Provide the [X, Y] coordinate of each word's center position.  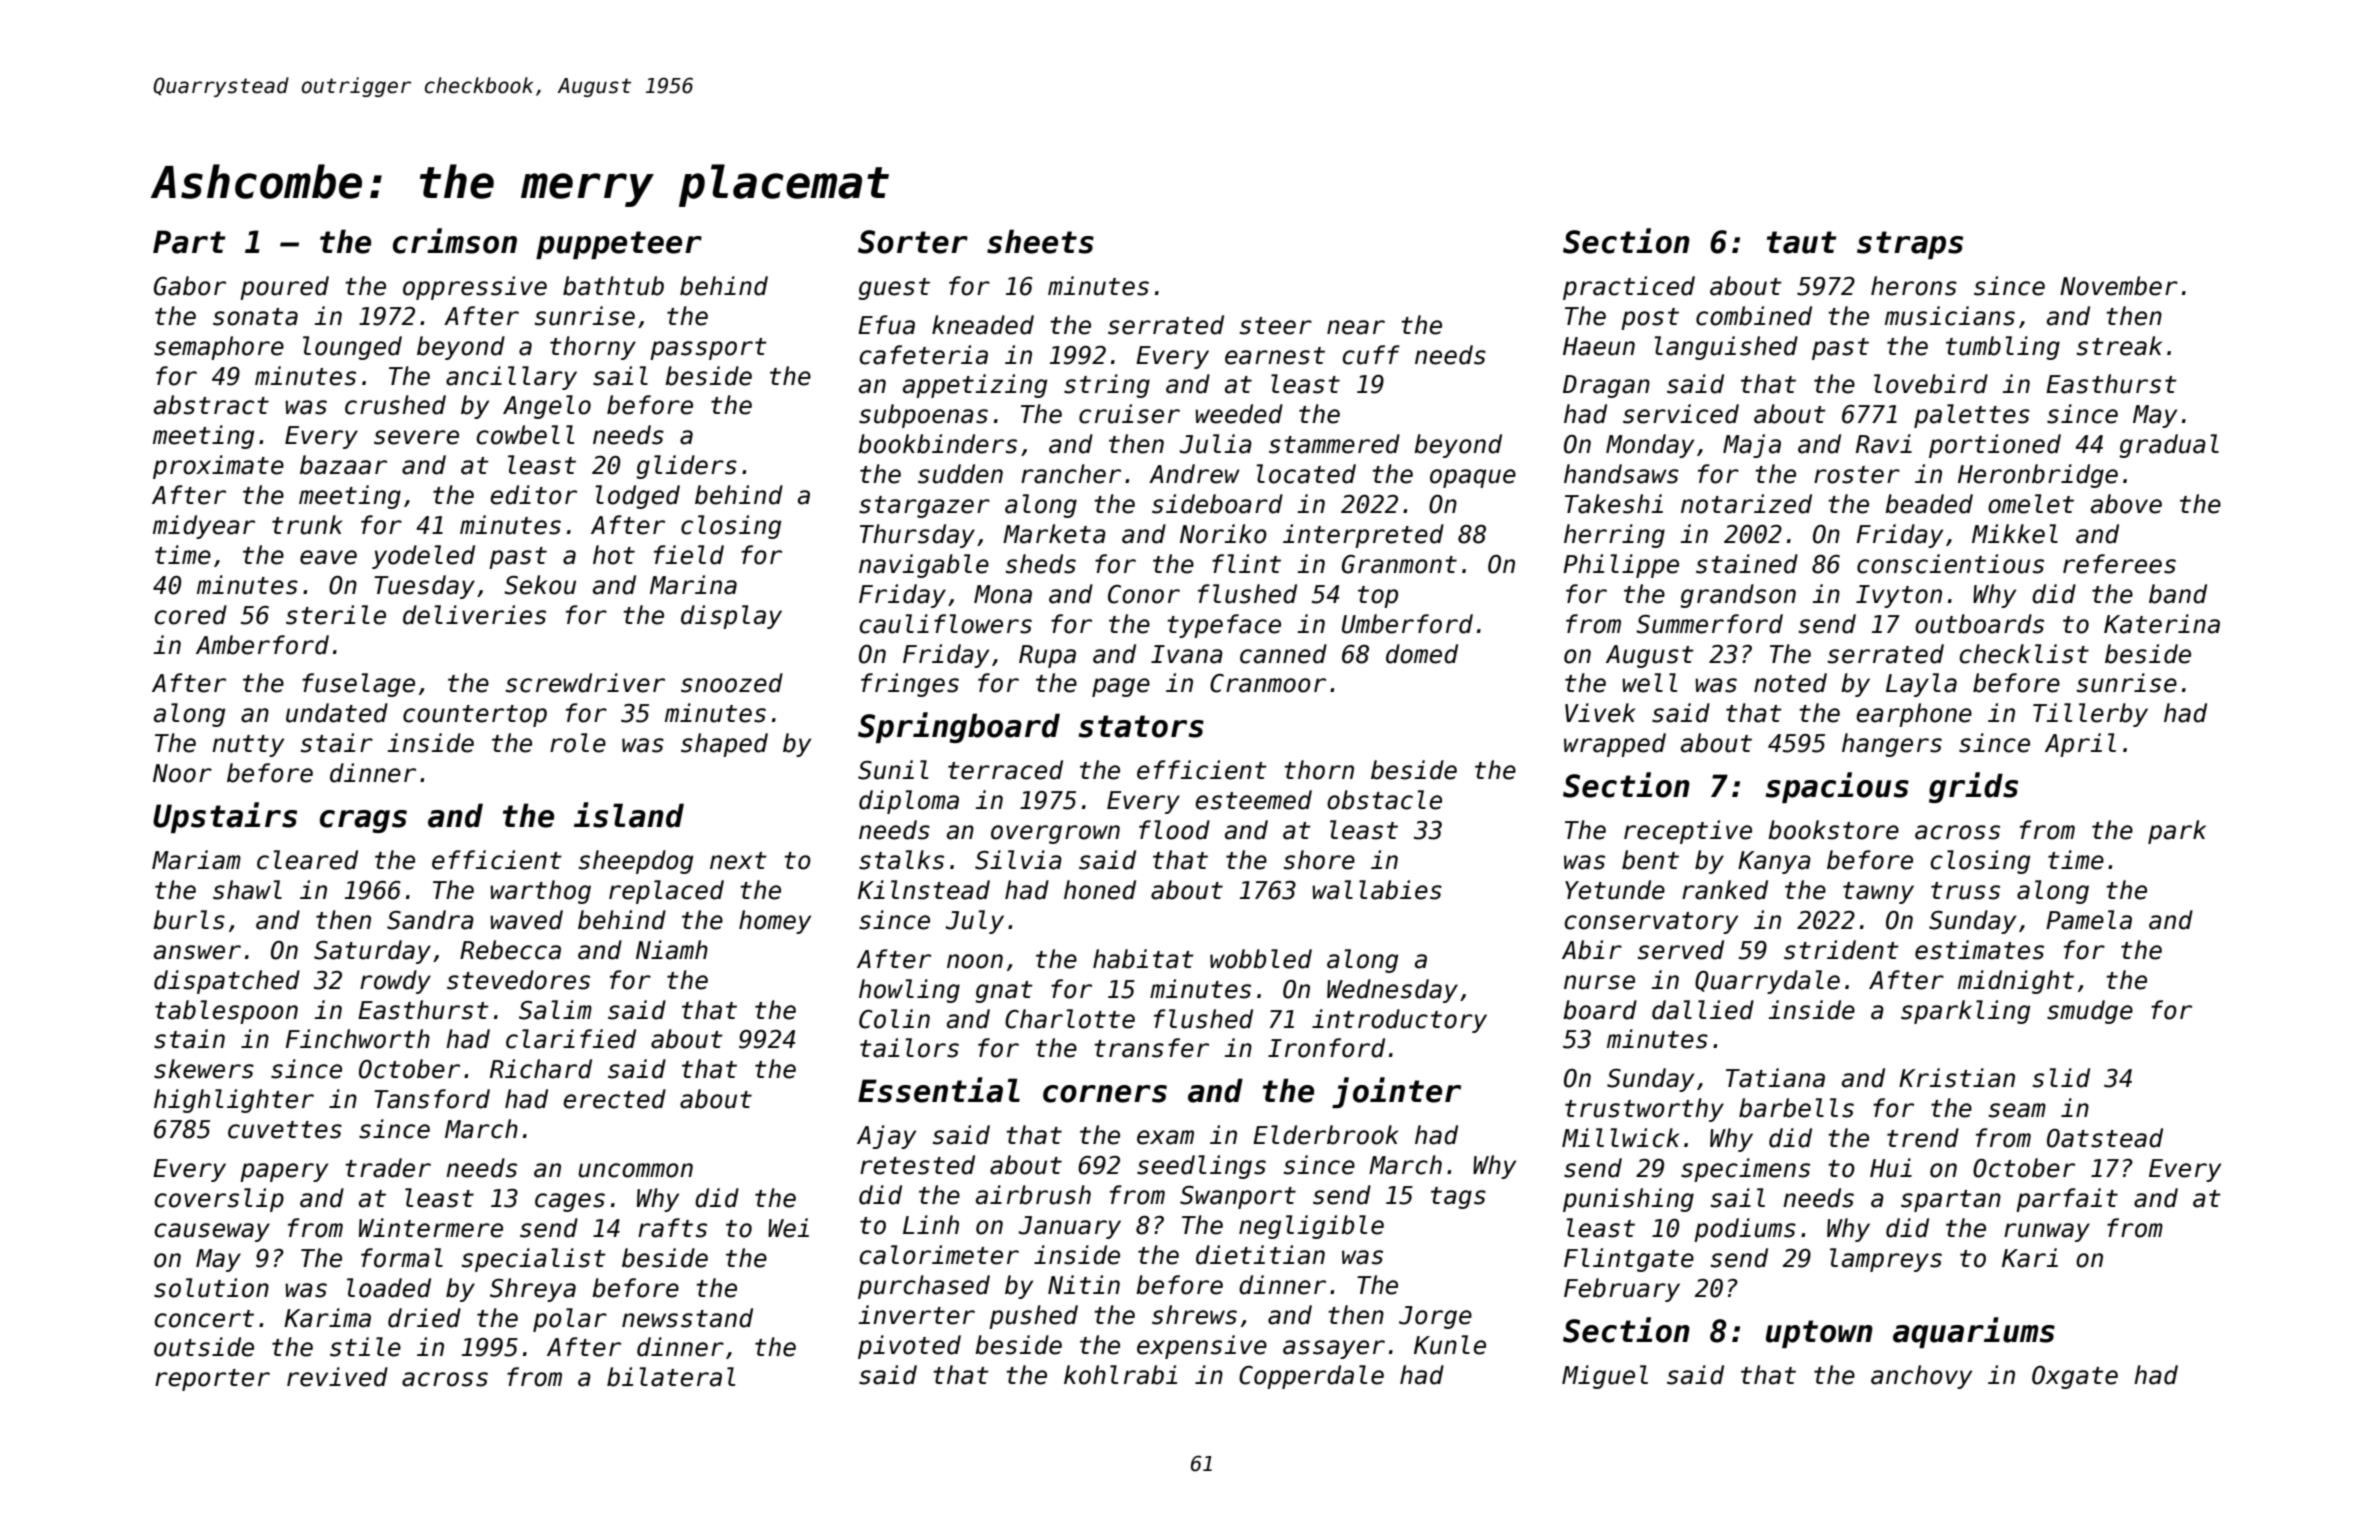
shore [1319, 860]
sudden [960, 474]
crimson [455, 241]
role [578, 743]
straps [1910, 245]
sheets [1040, 241]
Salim [555, 1010]
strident [1841, 950]
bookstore [1833, 830]
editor [533, 495]
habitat [1143, 959]
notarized [1746, 504]
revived [337, 1377]
